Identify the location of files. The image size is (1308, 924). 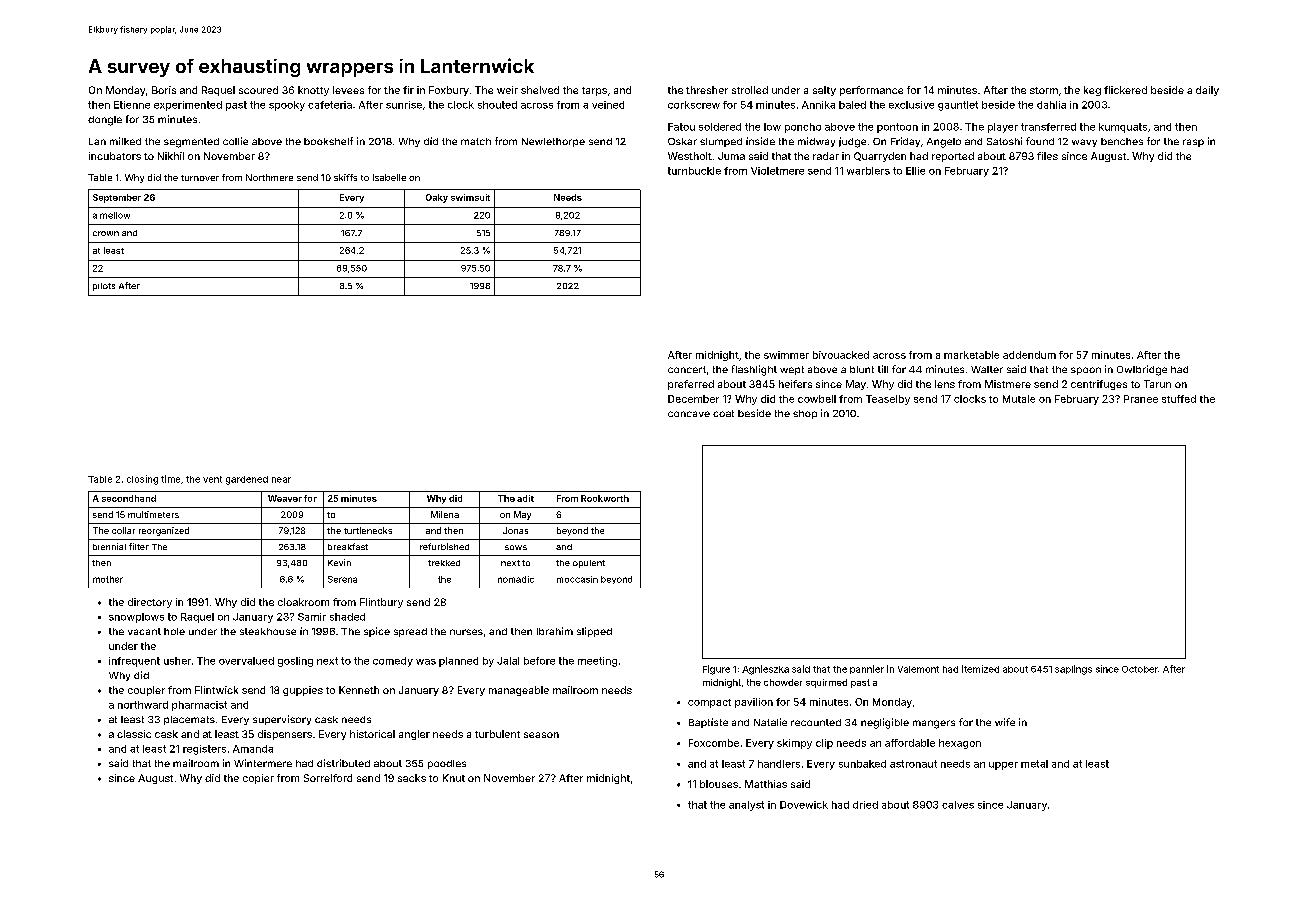
(1047, 156).
